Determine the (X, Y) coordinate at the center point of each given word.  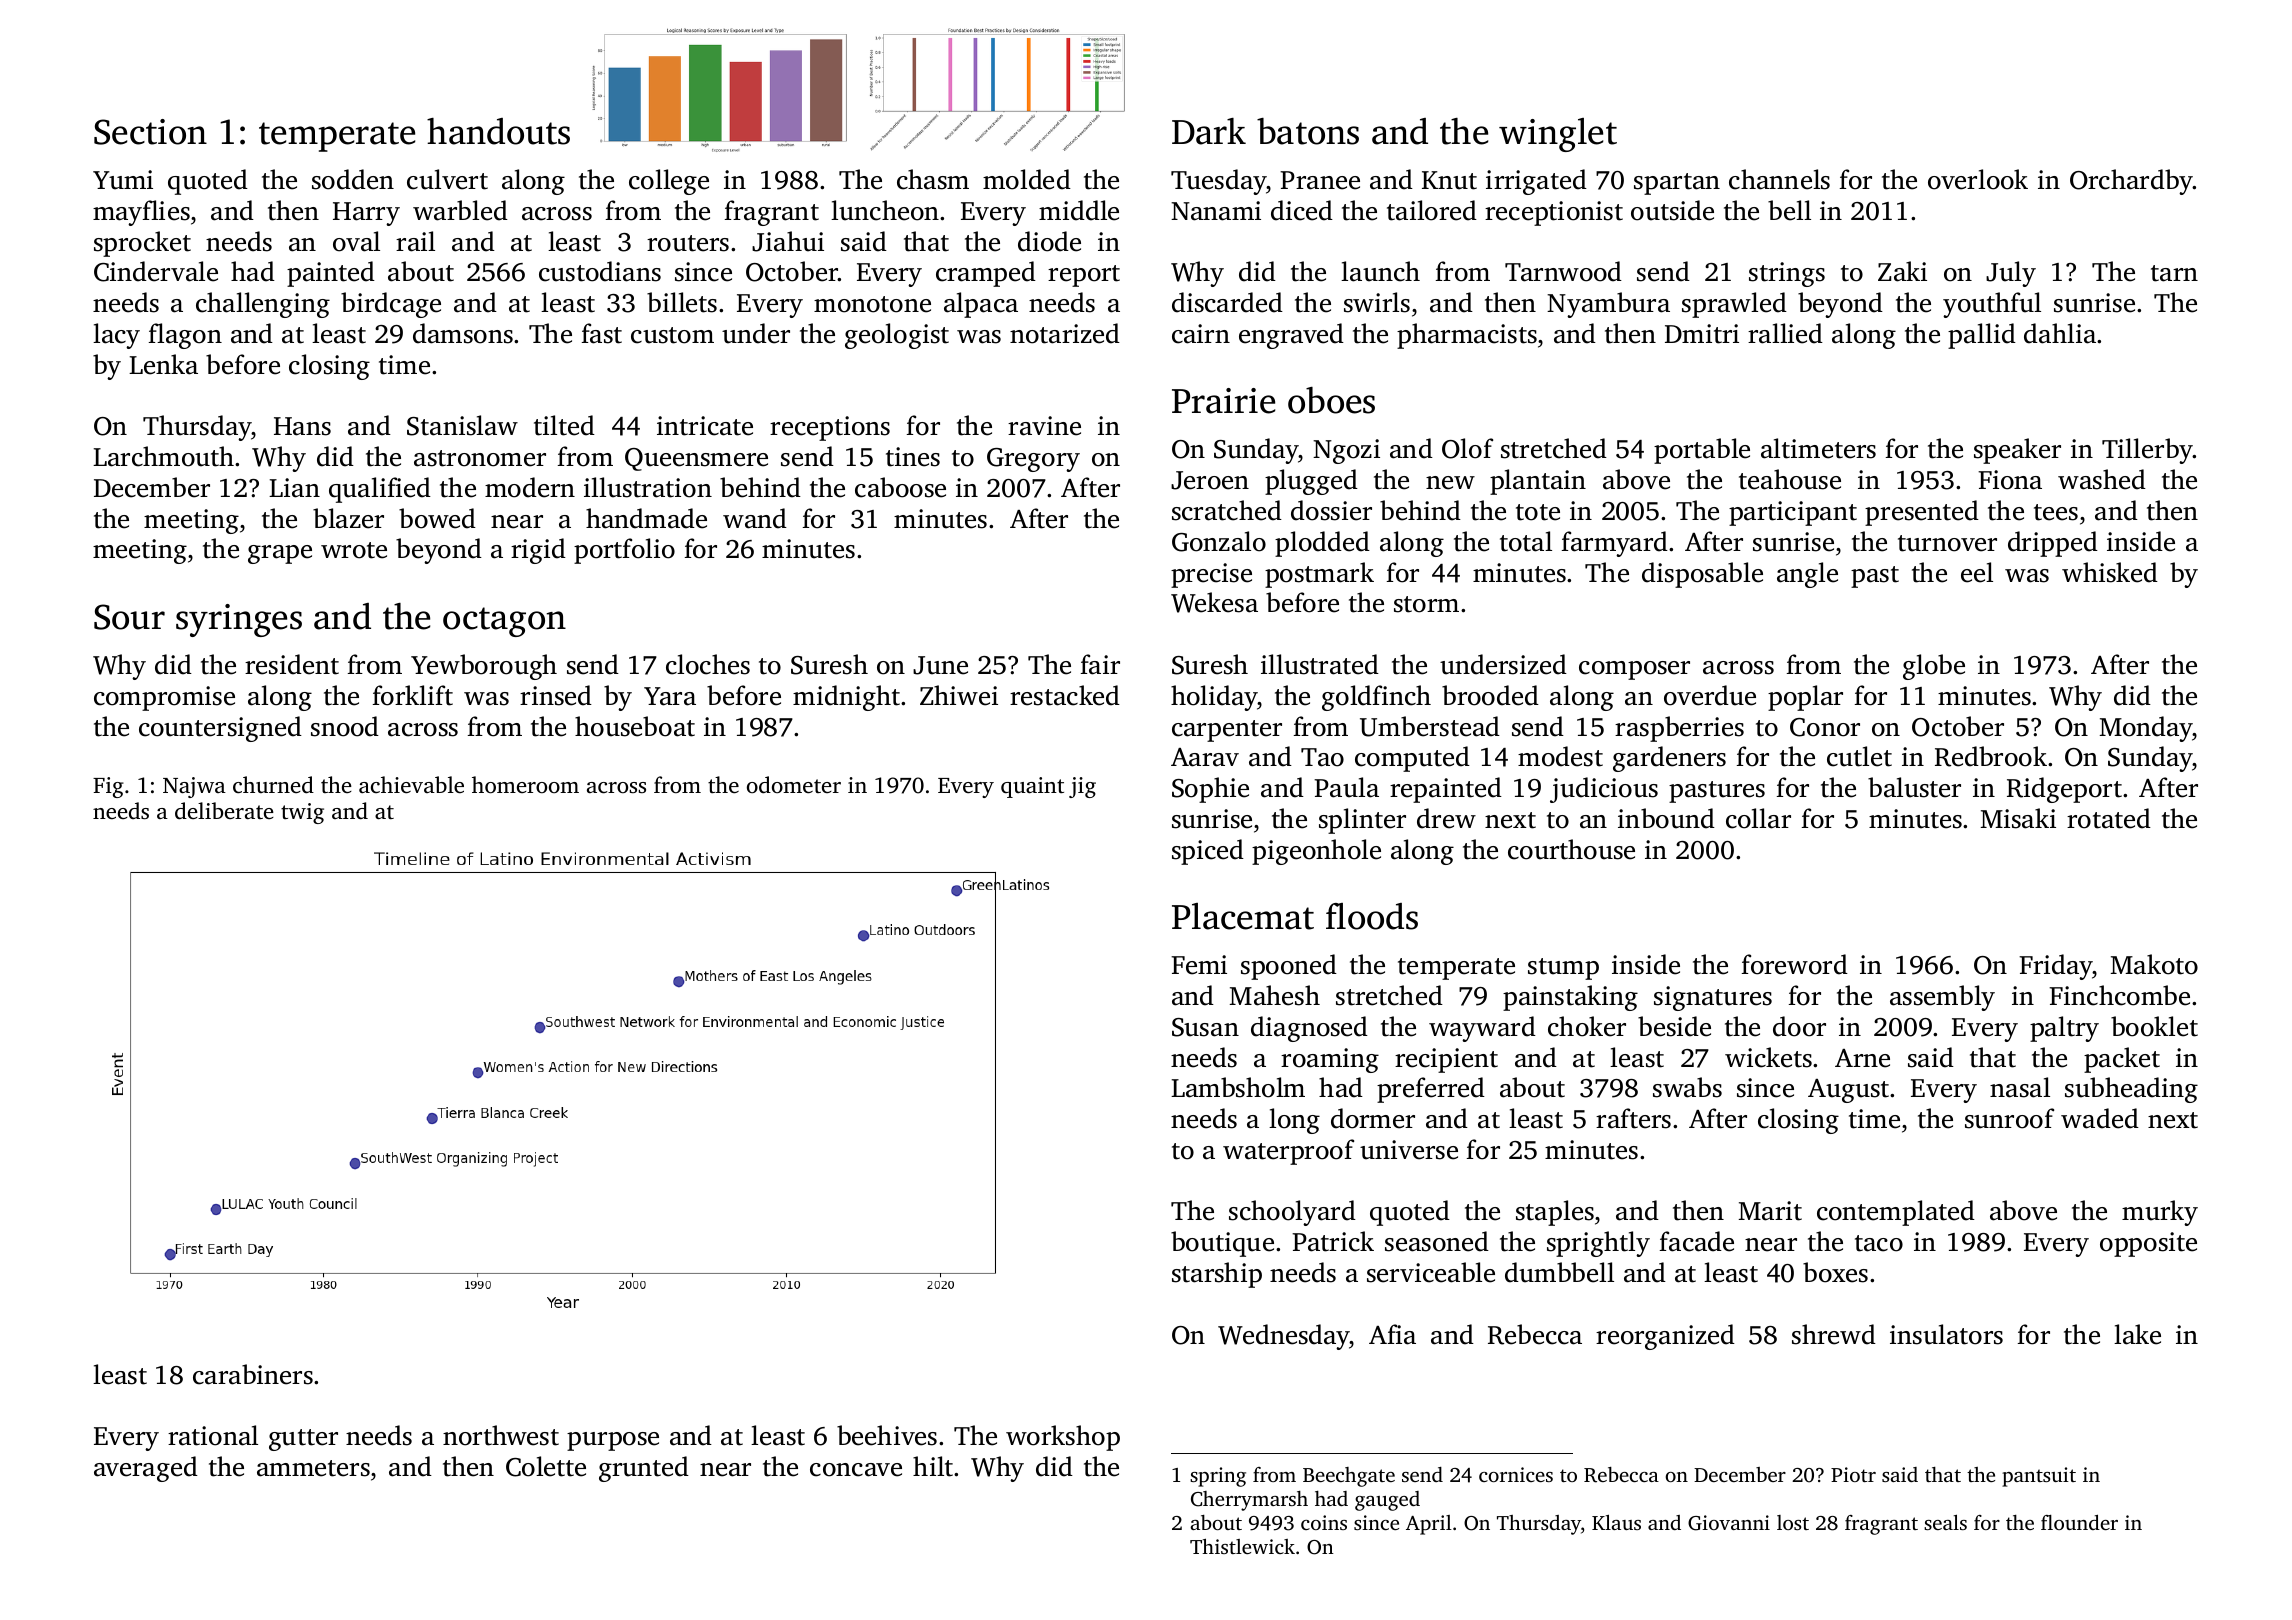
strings (1787, 274)
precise (1211, 575)
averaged (146, 1469)
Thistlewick (1242, 1546)
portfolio (624, 551)
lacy (116, 336)
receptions (830, 428)
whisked (2110, 572)
